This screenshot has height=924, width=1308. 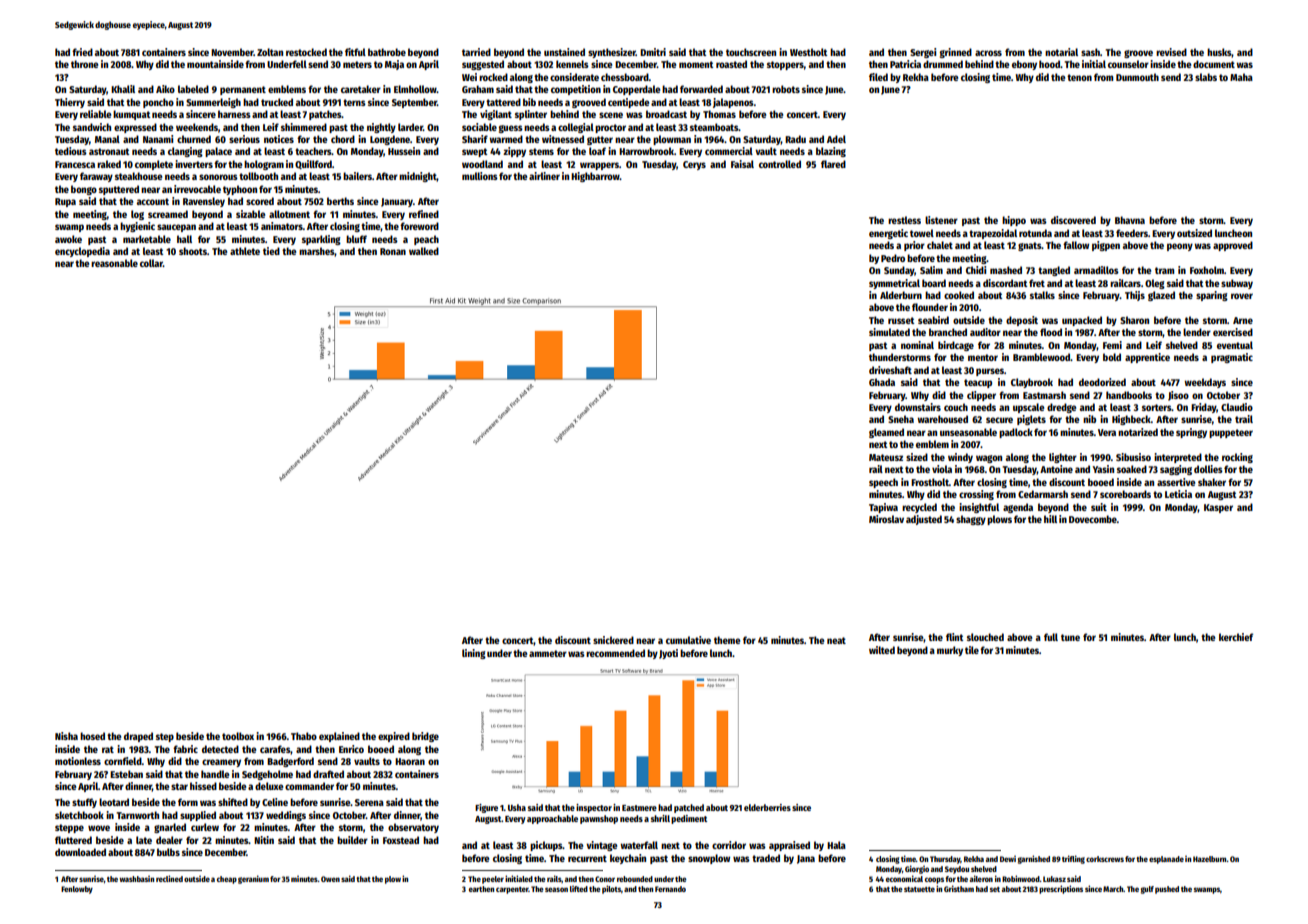 What do you see at coordinates (387, 52) in the screenshot?
I see `bathrobe` at bounding box center [387, 52].
